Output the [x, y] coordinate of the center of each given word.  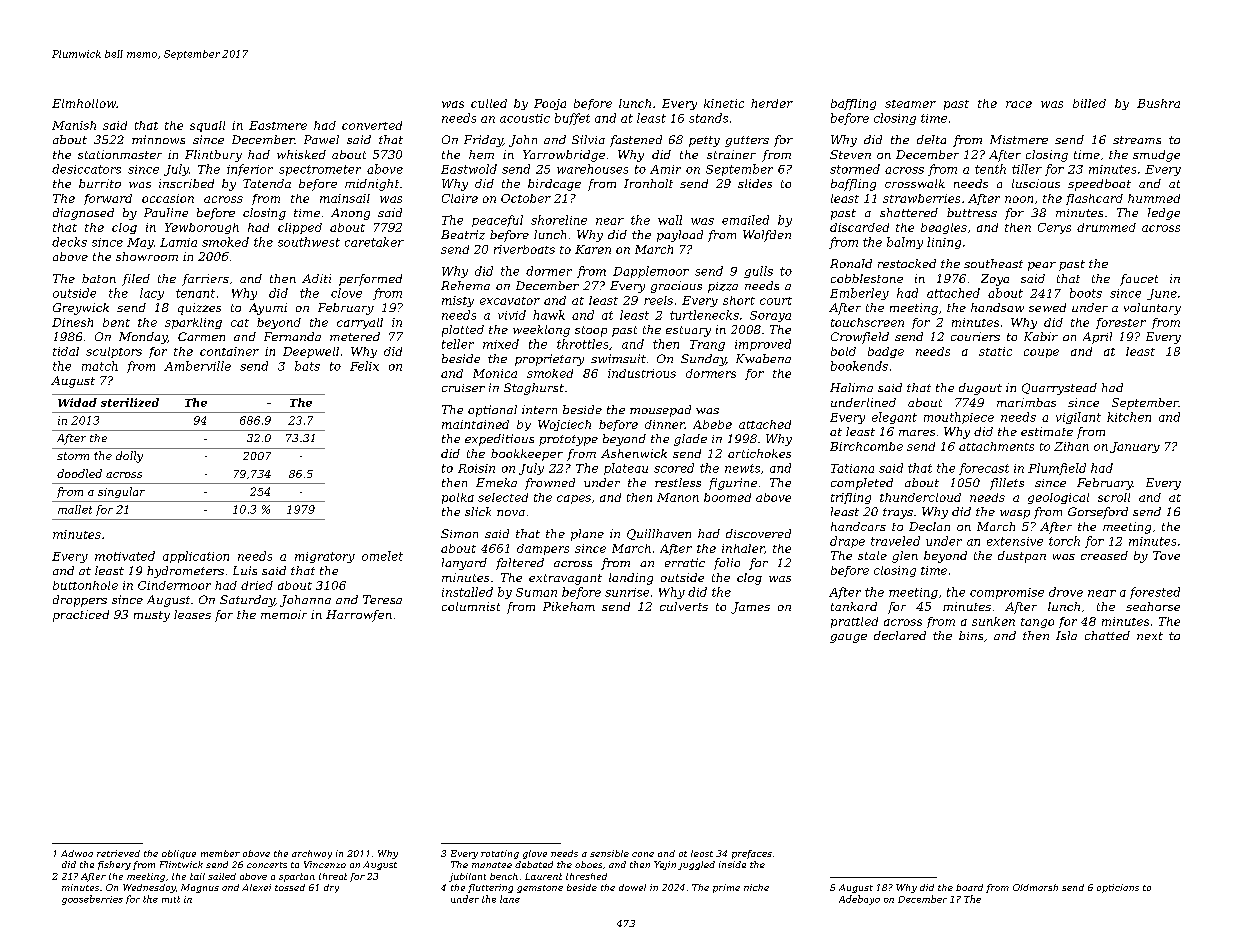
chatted [1107, 635]
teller [458, 344]
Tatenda [267, 183]
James [750, 608]
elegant [894, 418]
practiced [81, 616]
